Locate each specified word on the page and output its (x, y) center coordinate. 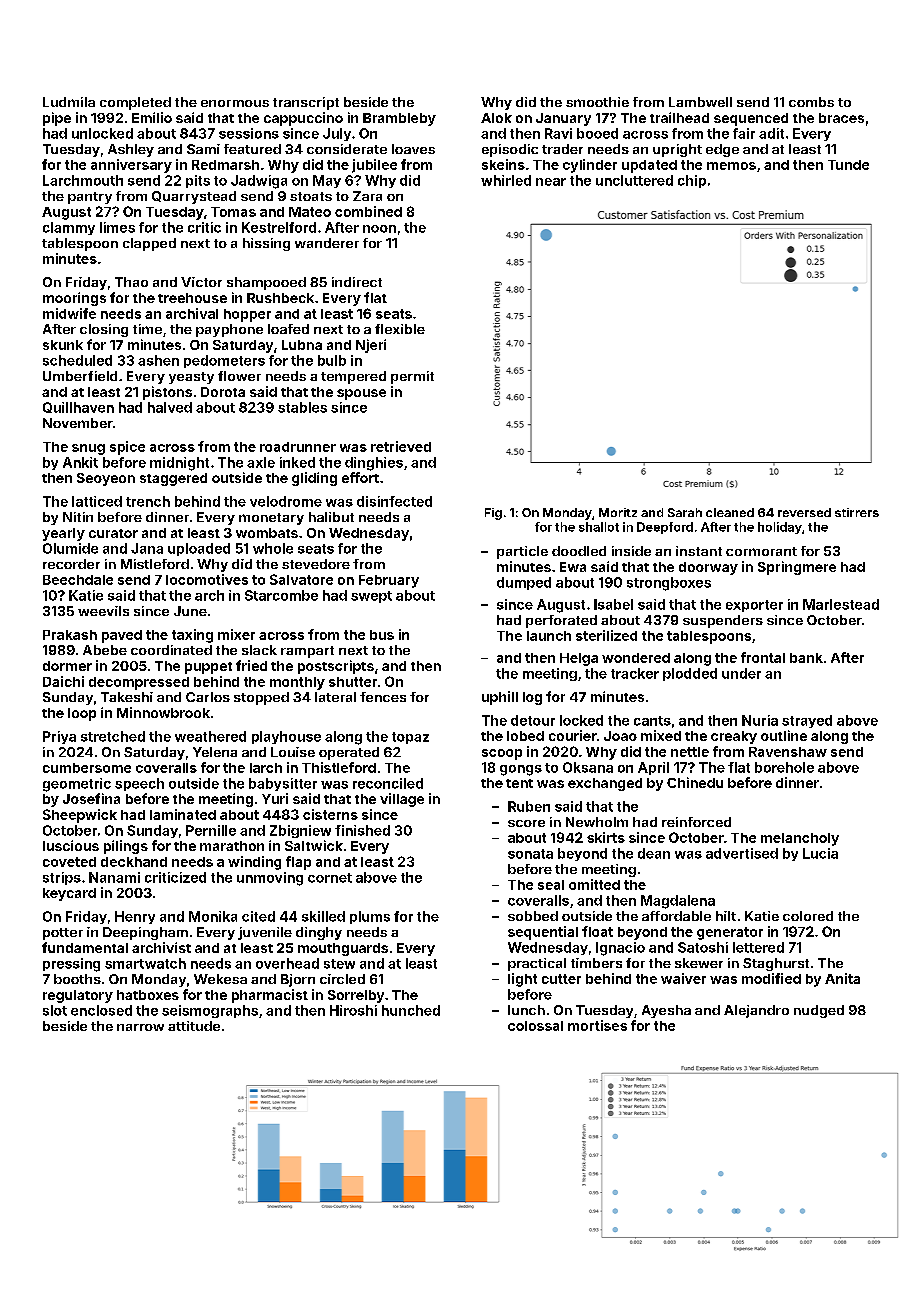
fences (383, 697)
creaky (734, 737)
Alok (496, 118)
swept (371, 597)
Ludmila (69, 102)
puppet (208, 668)
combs (811, 102)
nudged (819, 1011)
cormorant (761, 551)
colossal (535, 1026)
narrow (140, 1027)
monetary (271, 519)
